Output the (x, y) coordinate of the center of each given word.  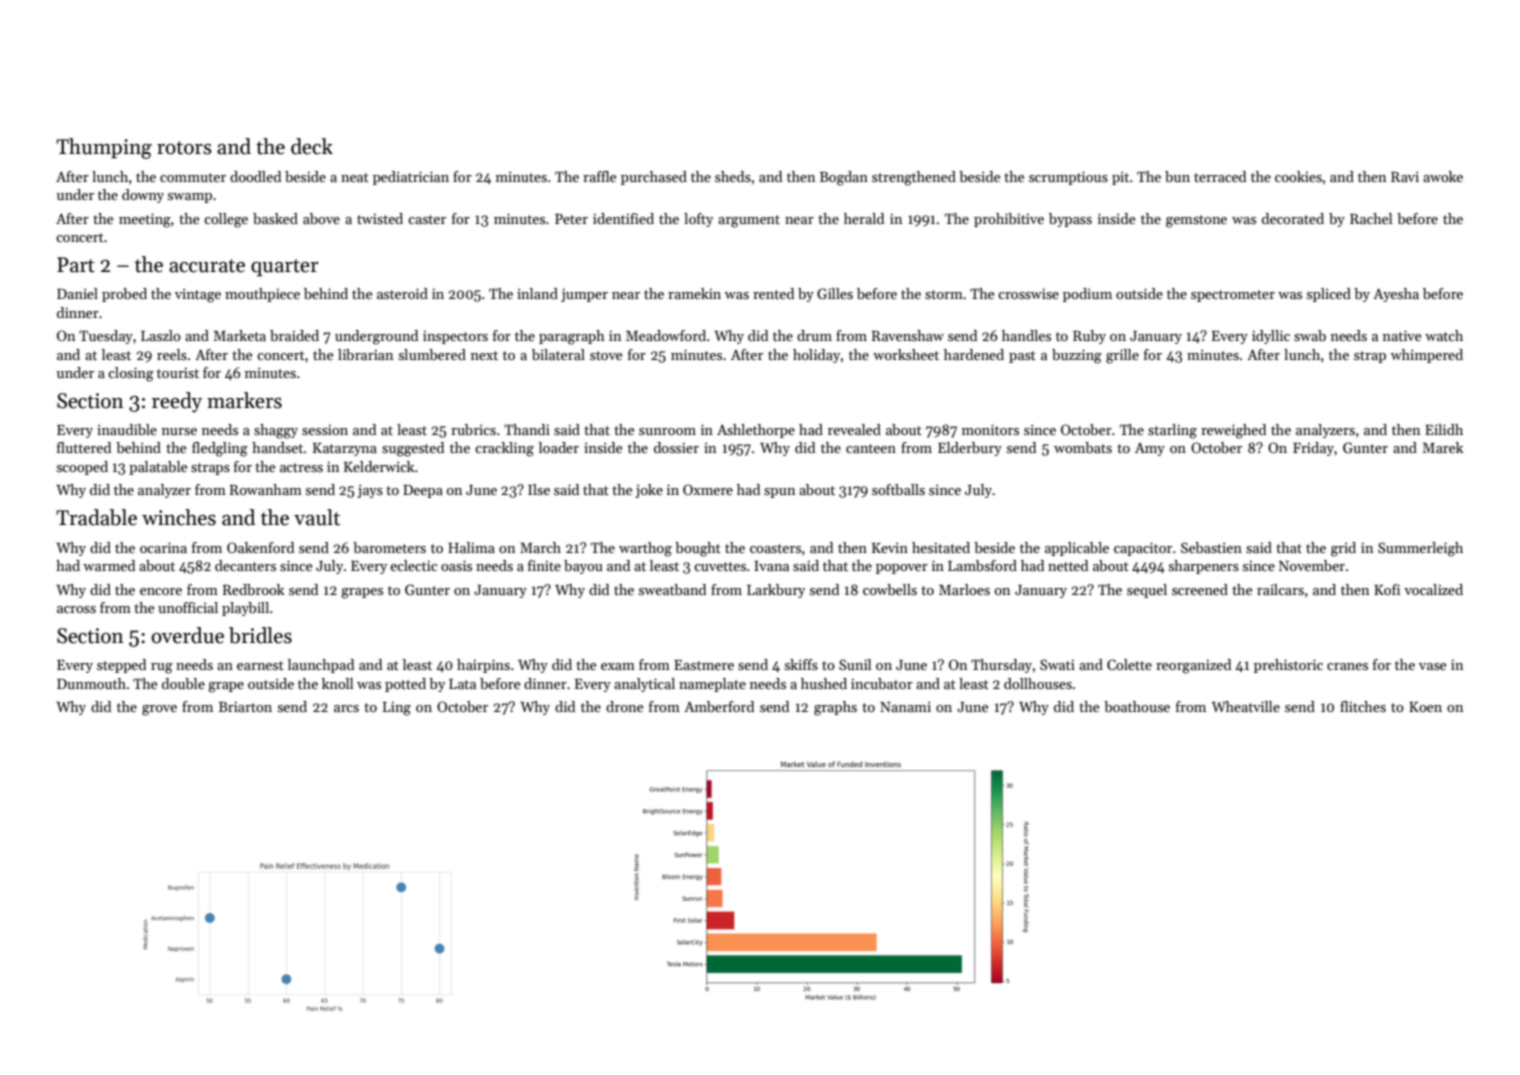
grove (159, 710)
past (1022, 357)
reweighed (1233, 431)
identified (623, 218)
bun (1177, 176)
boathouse (1137, 706)
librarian (365, 354)
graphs (835, 708)
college (226, 220)
